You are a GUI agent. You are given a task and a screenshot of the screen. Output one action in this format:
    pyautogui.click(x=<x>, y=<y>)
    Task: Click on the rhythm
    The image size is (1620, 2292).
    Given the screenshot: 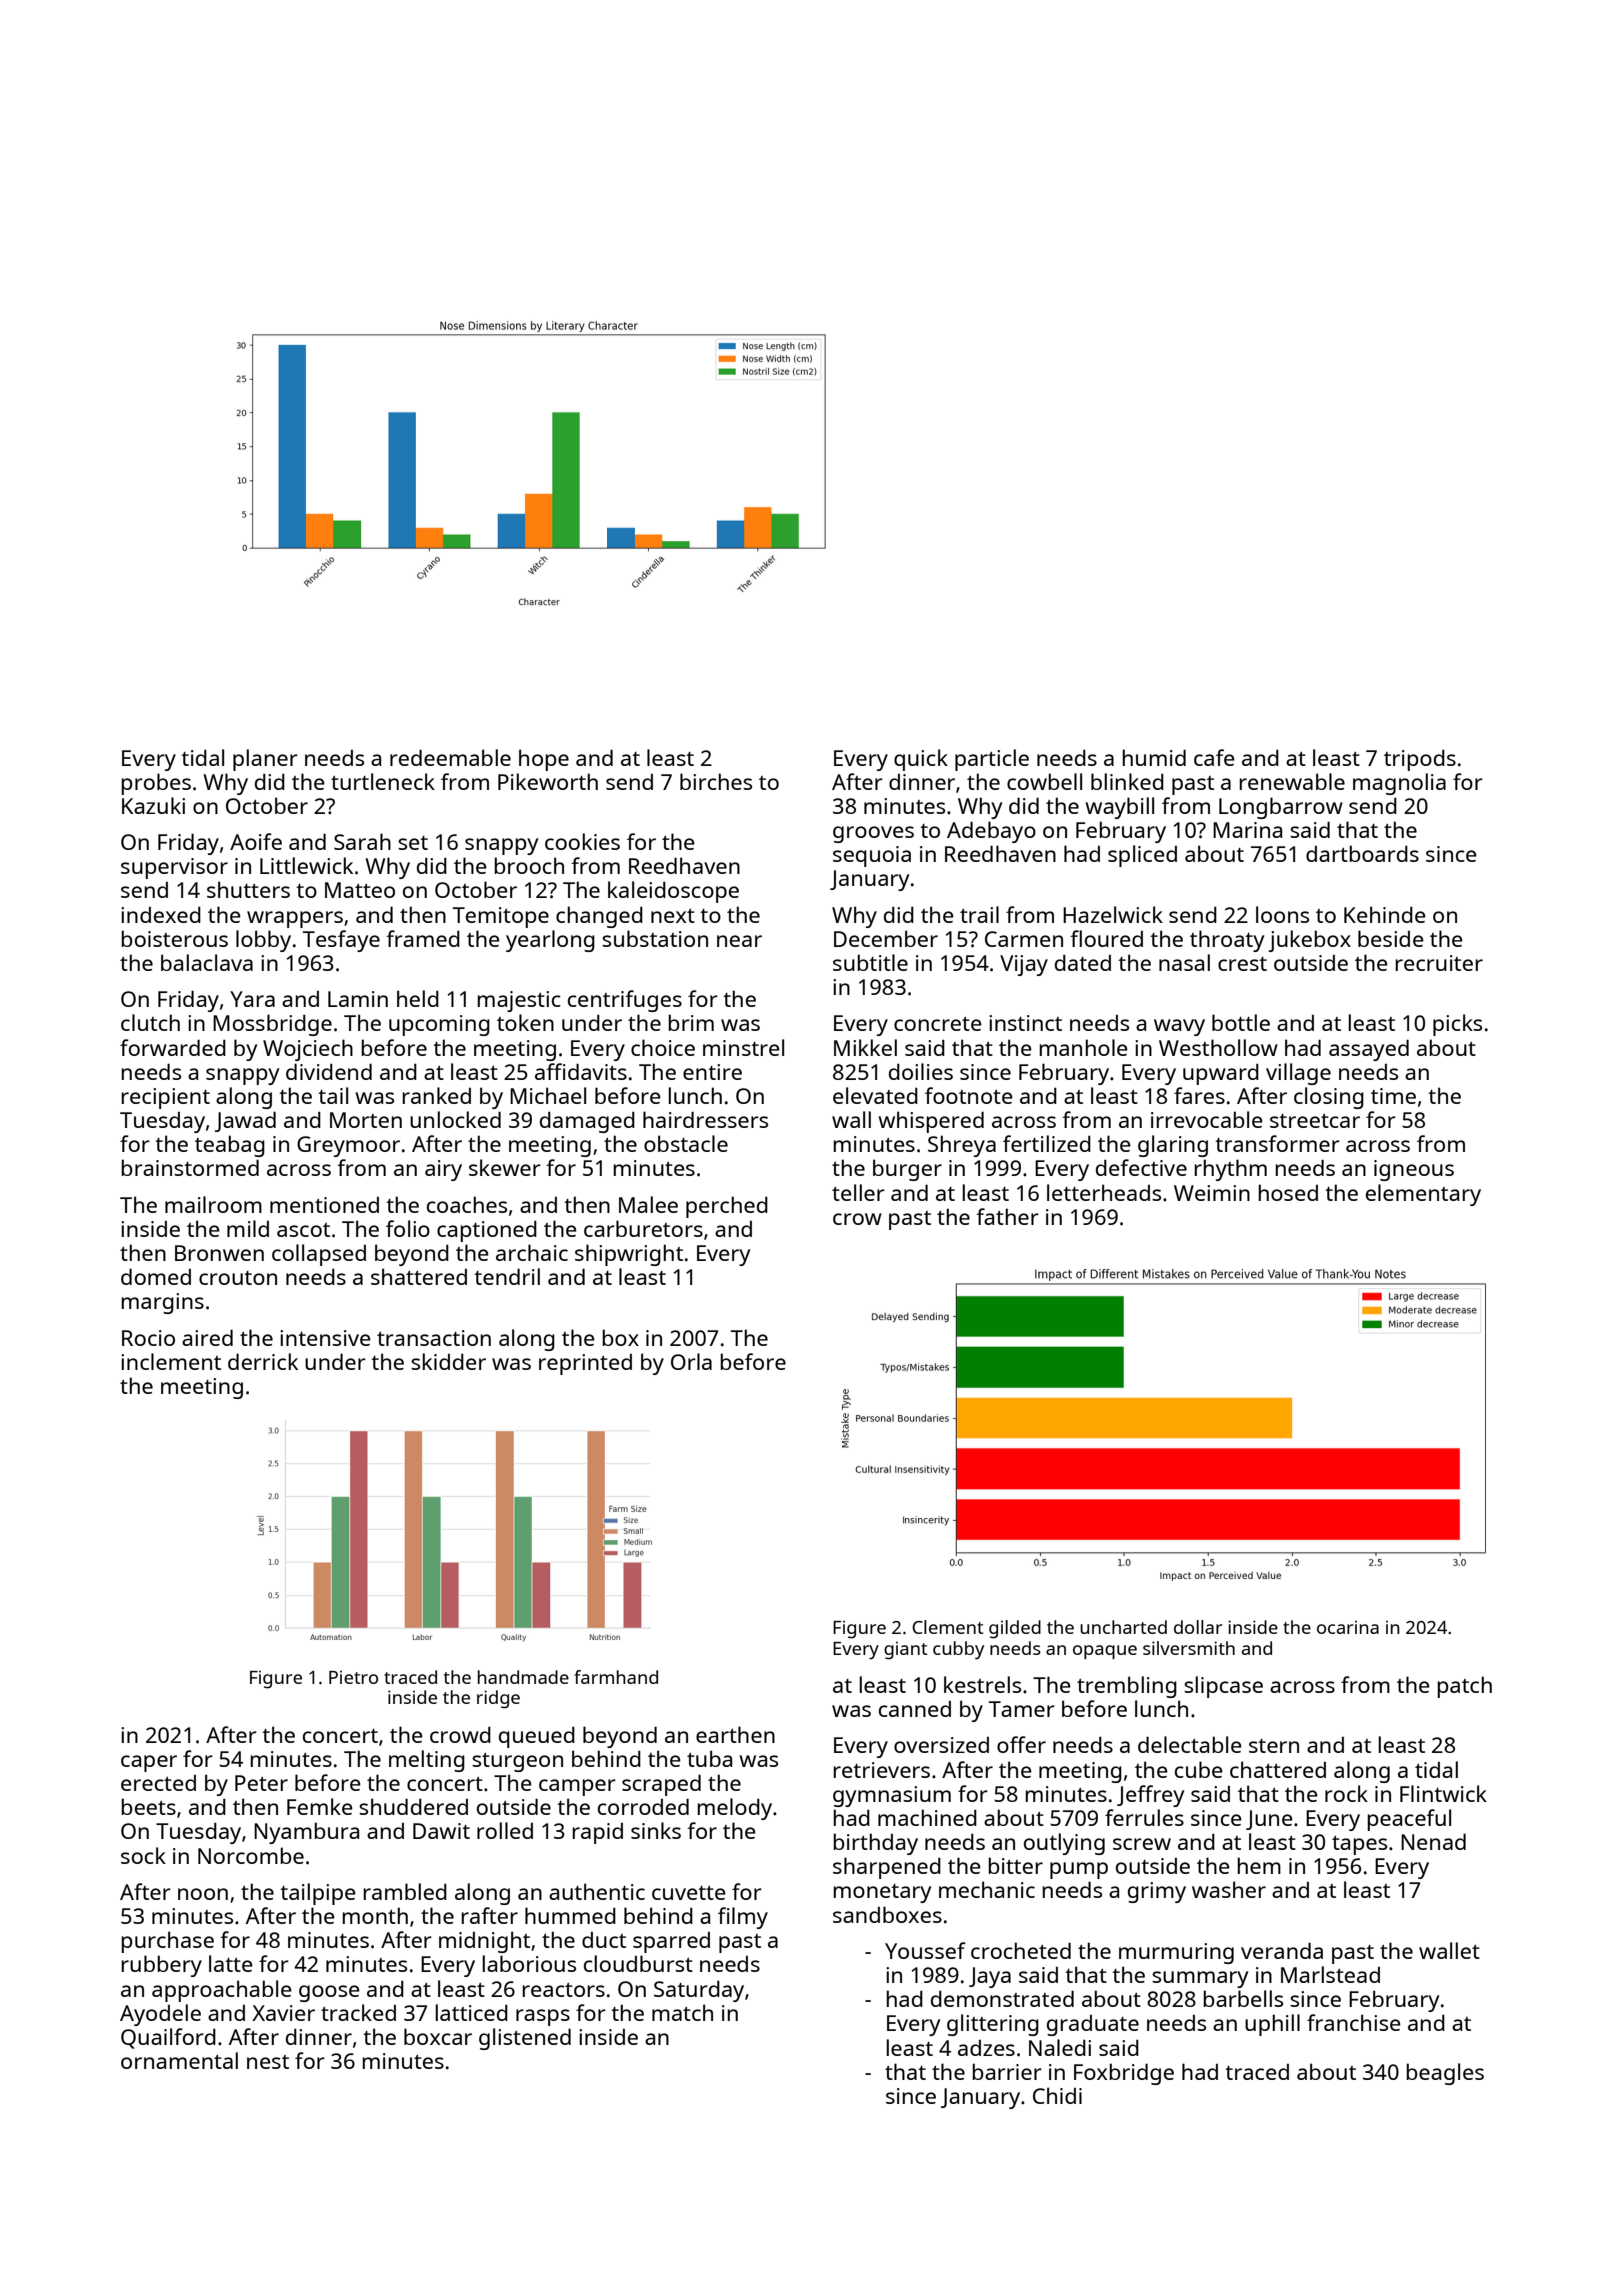 What is the action you would take?
    pyautogui.click(x=1230, y=1170)
